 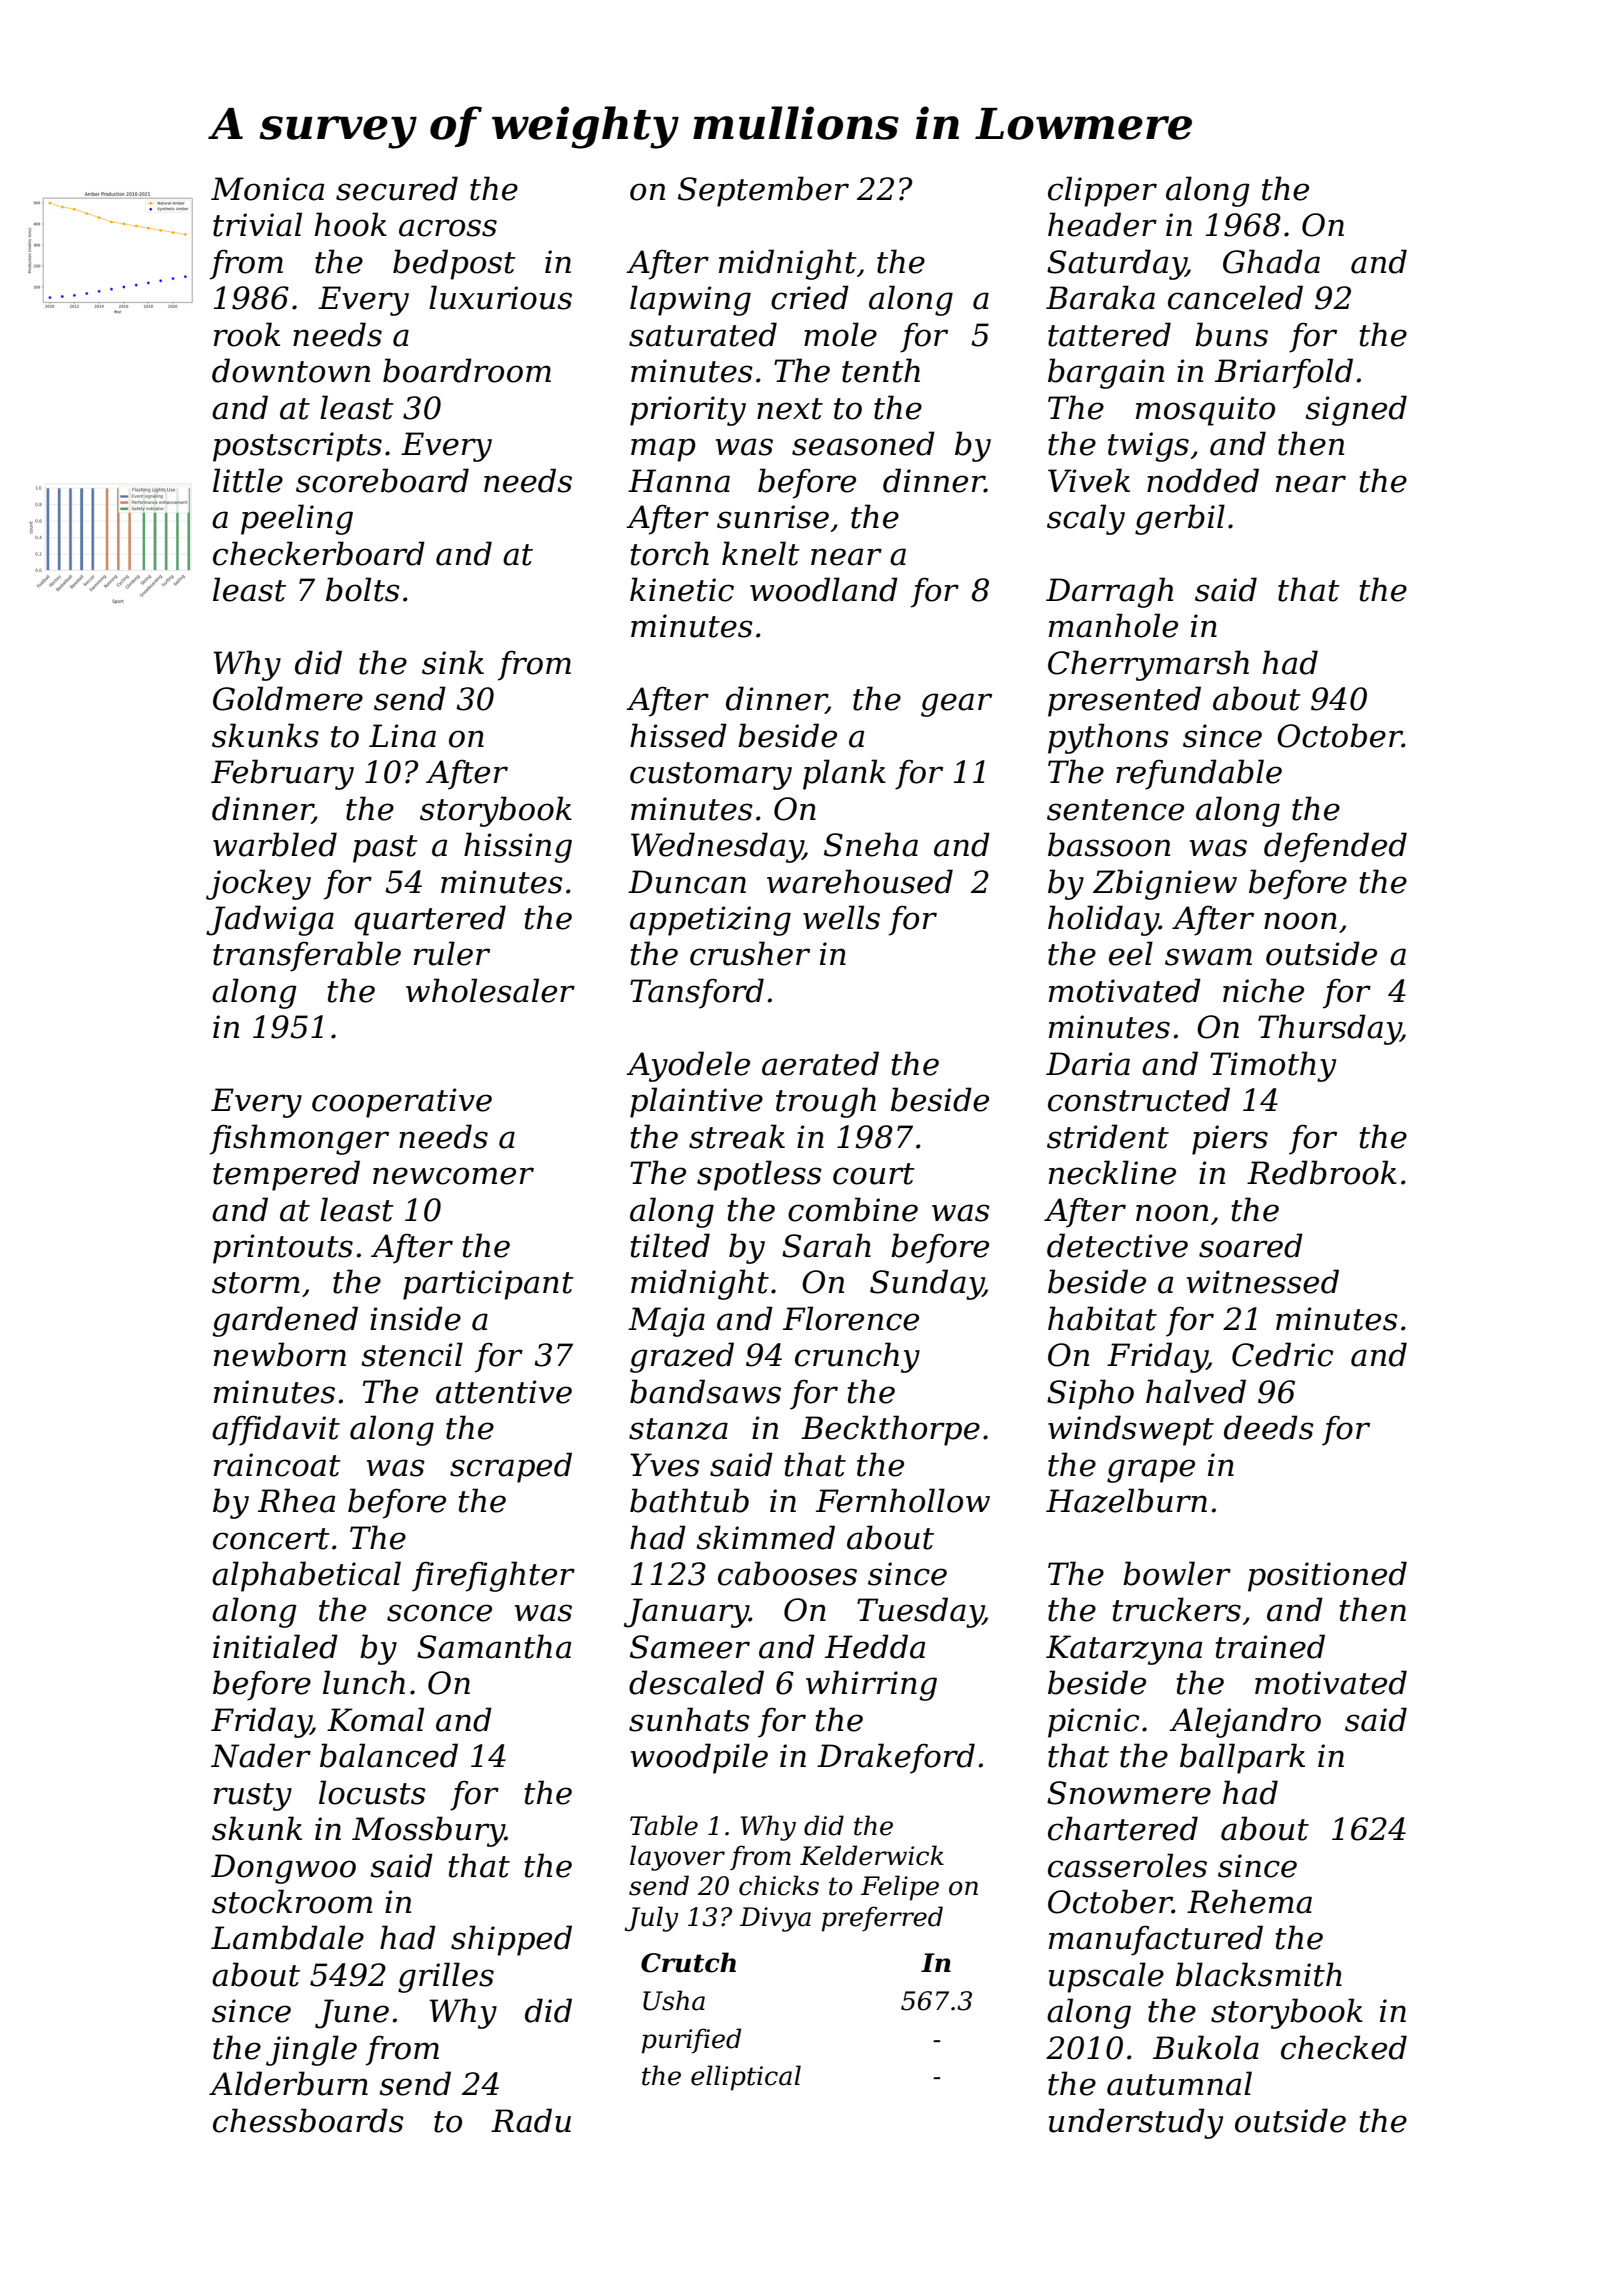 I want to click on cried, so click(x=810, y=297).
